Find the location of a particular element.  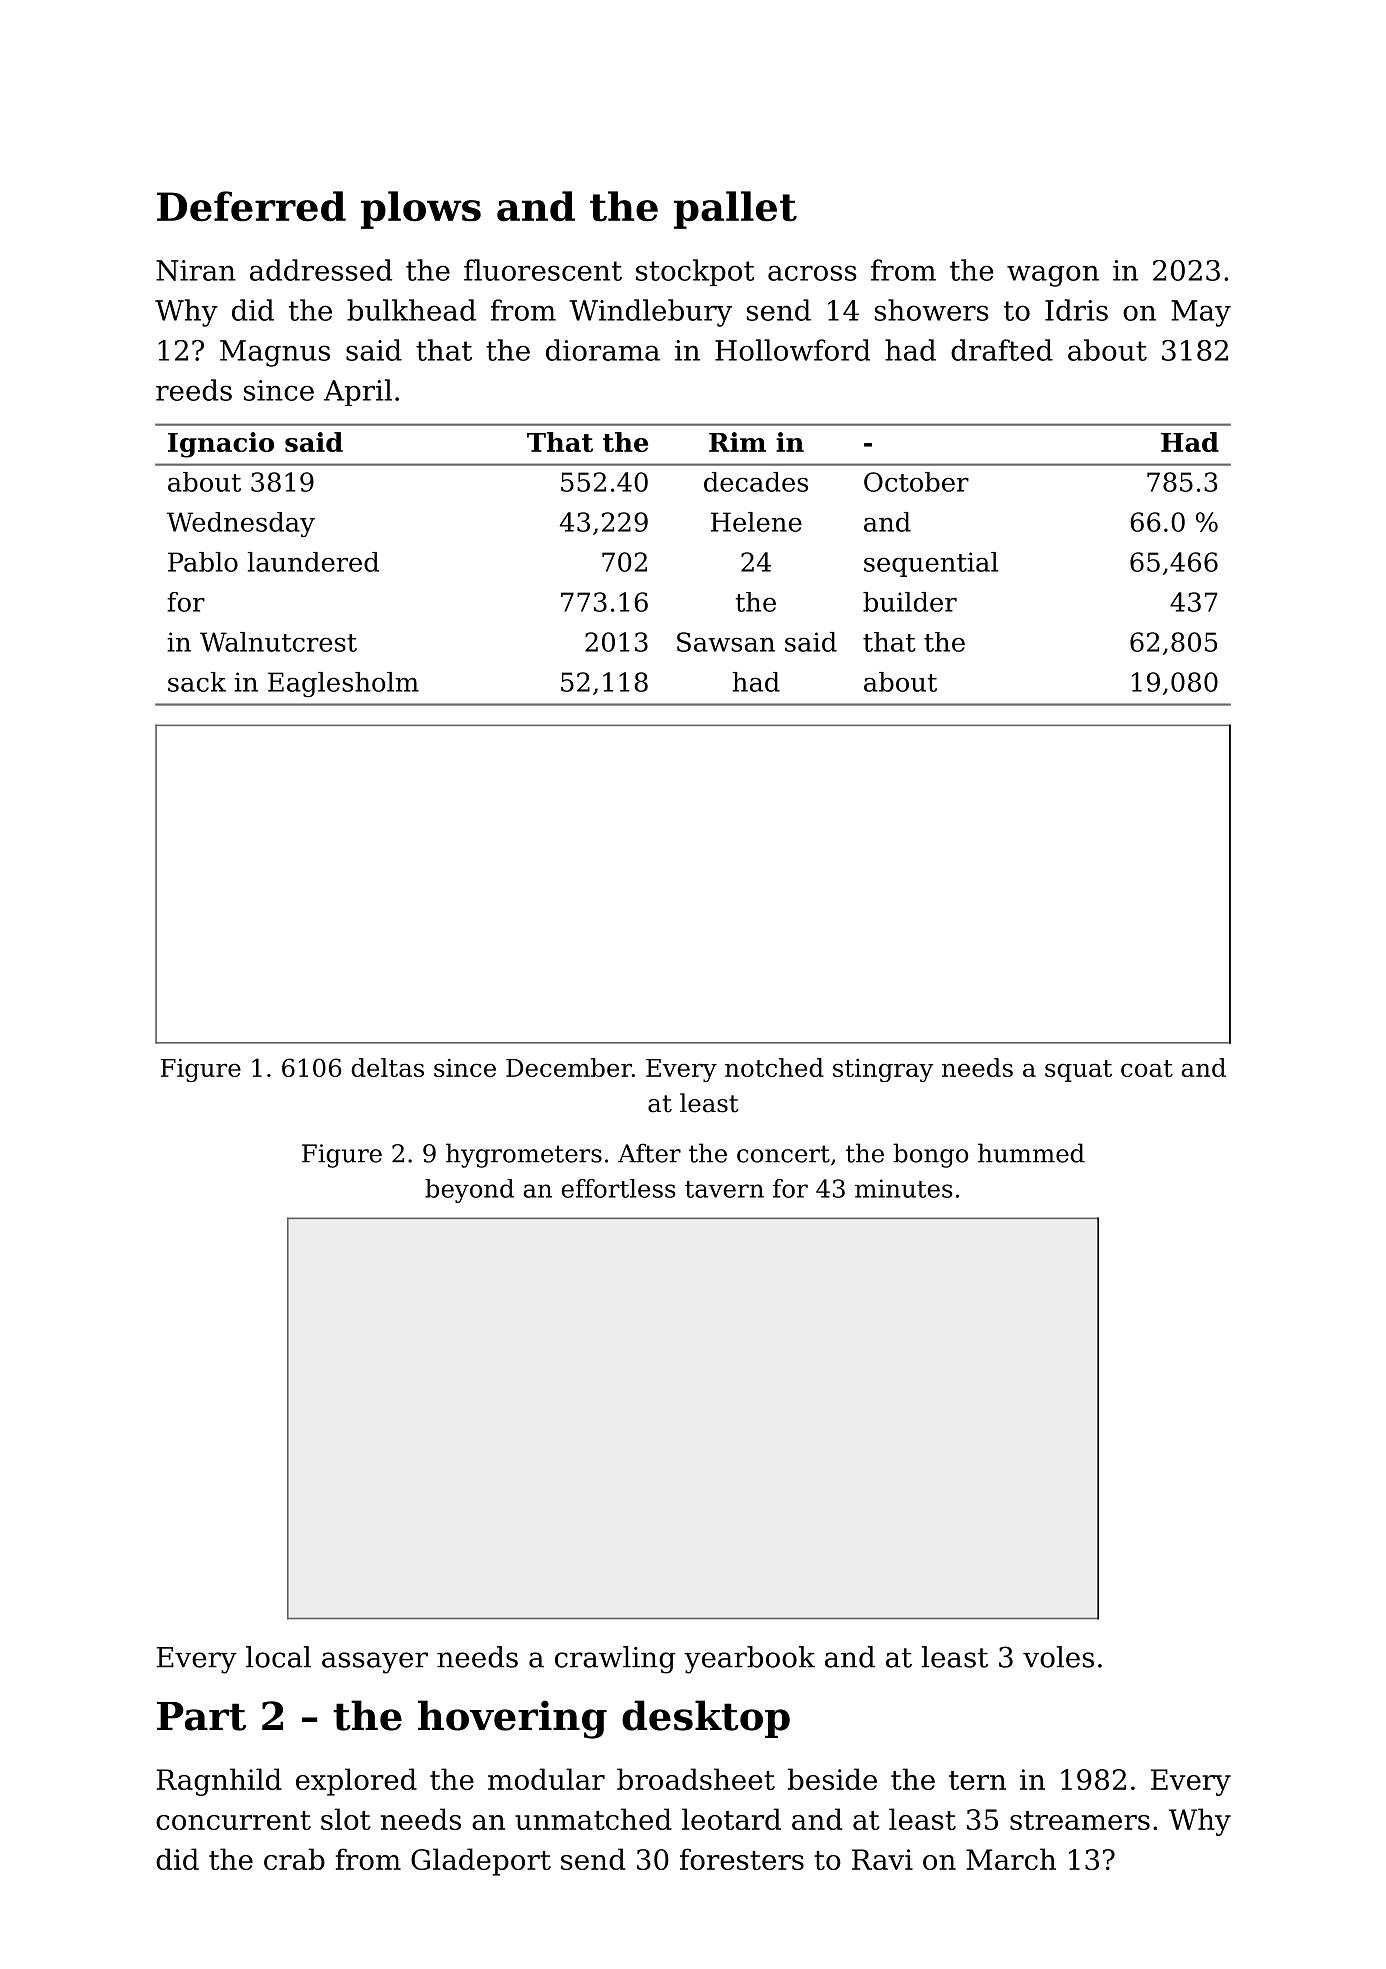

Hollowford is located at coordinates (792, 350).
